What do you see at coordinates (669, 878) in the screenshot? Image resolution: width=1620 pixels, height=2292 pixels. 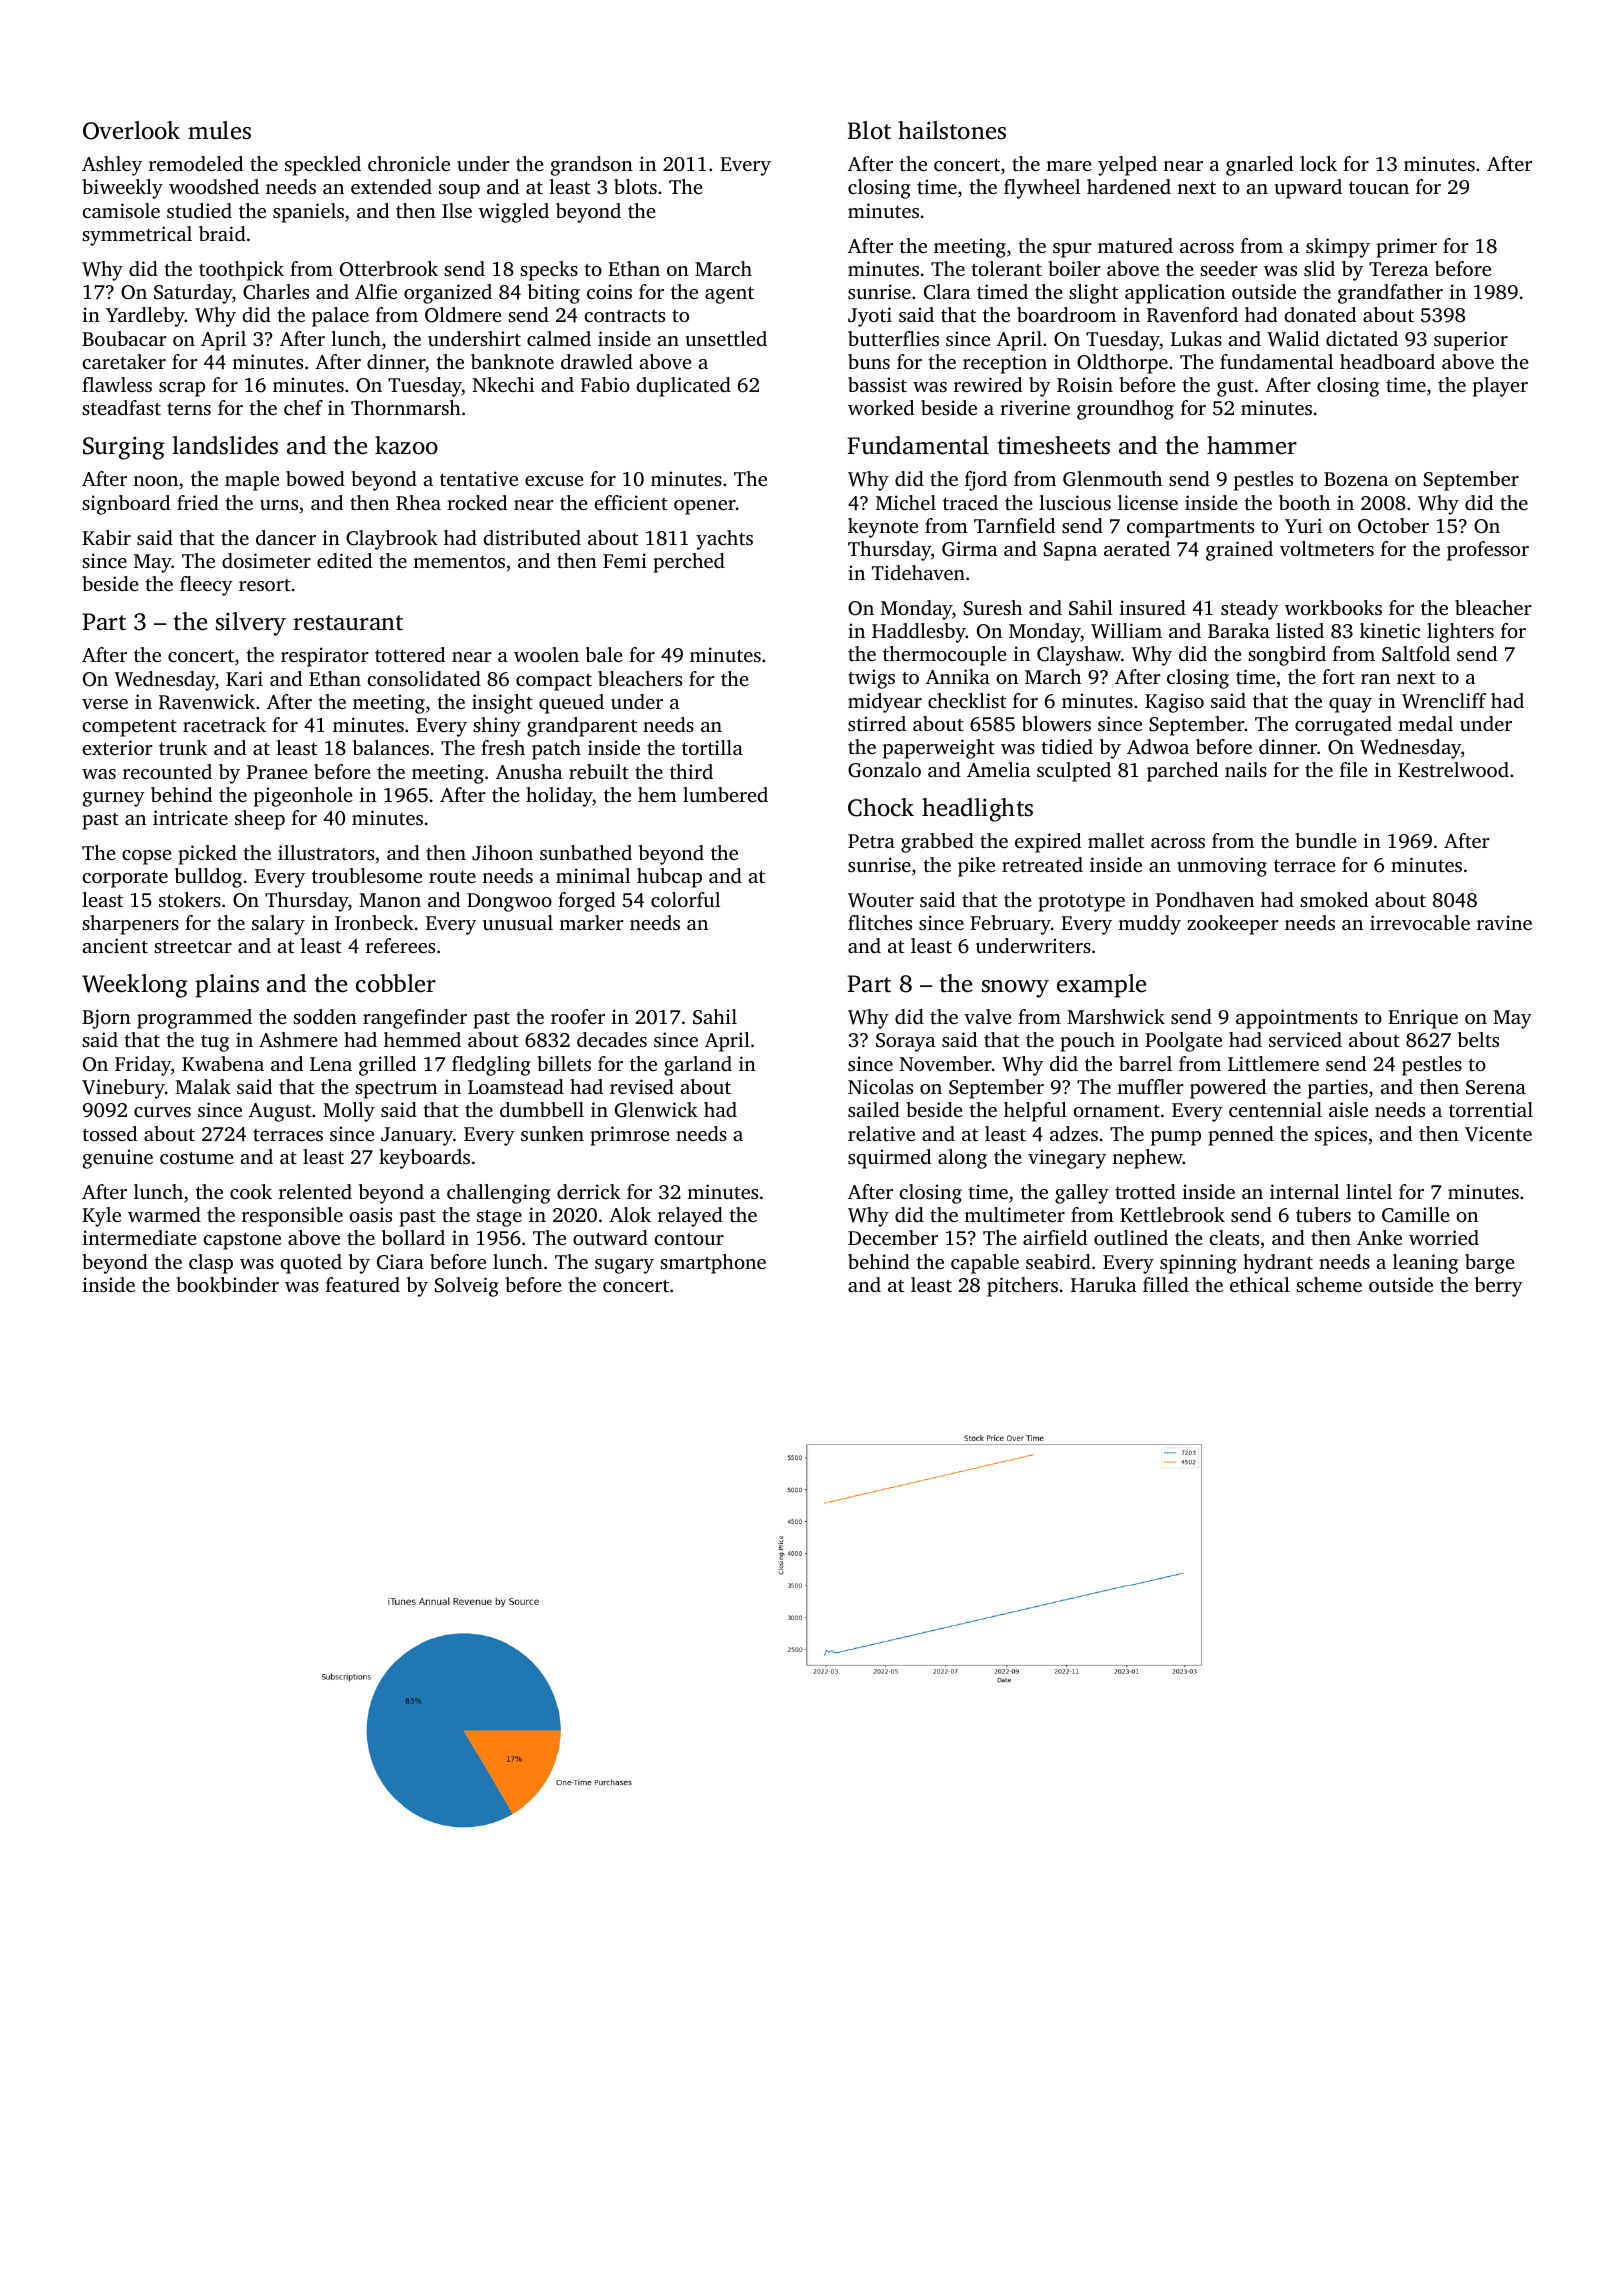 I see `hubcap` at bounding box center [669, 878].
